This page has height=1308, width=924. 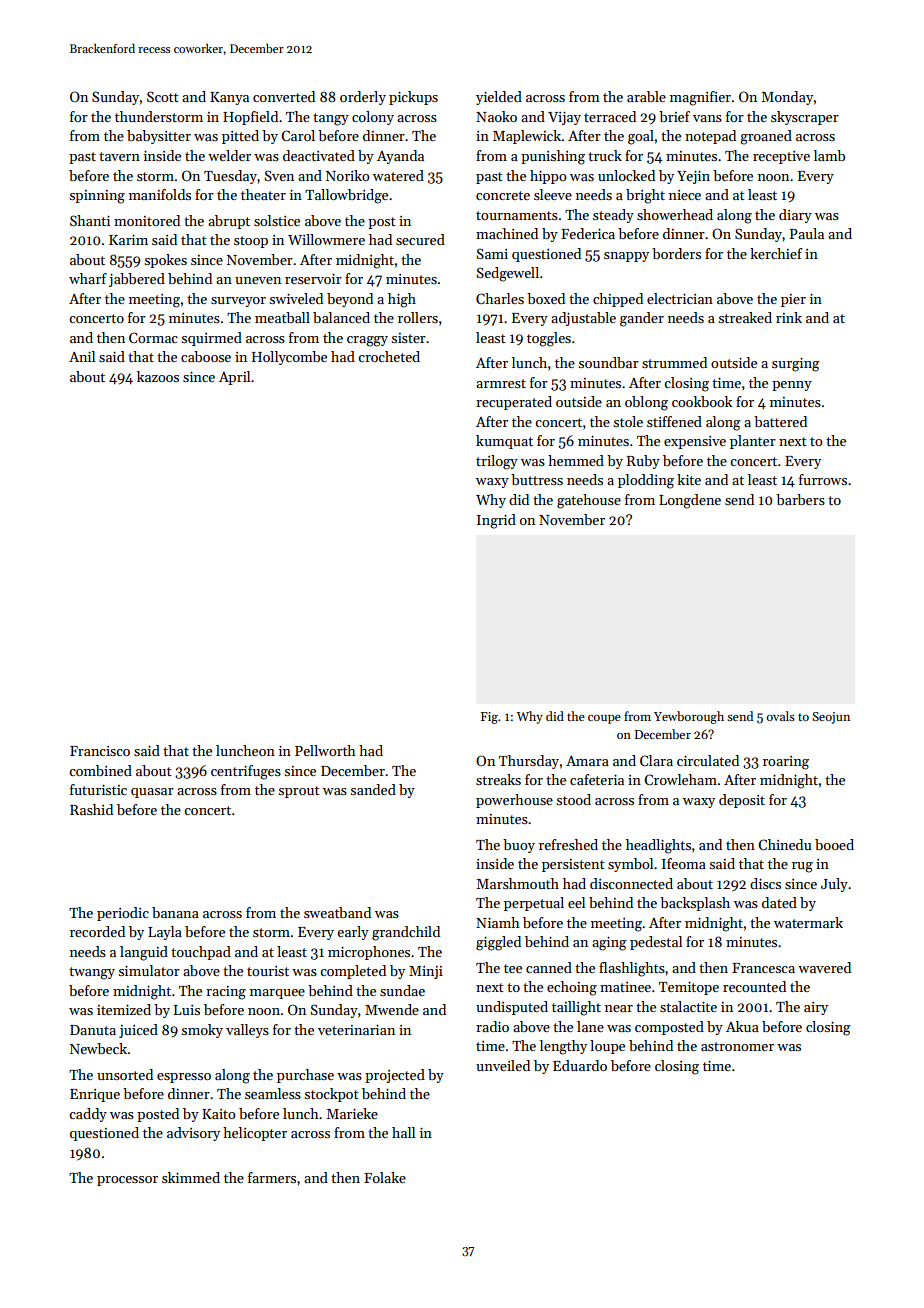 What do you see at coordinates (685, 195) in the page?
I see `niece` at bounding box center [685, 195].
